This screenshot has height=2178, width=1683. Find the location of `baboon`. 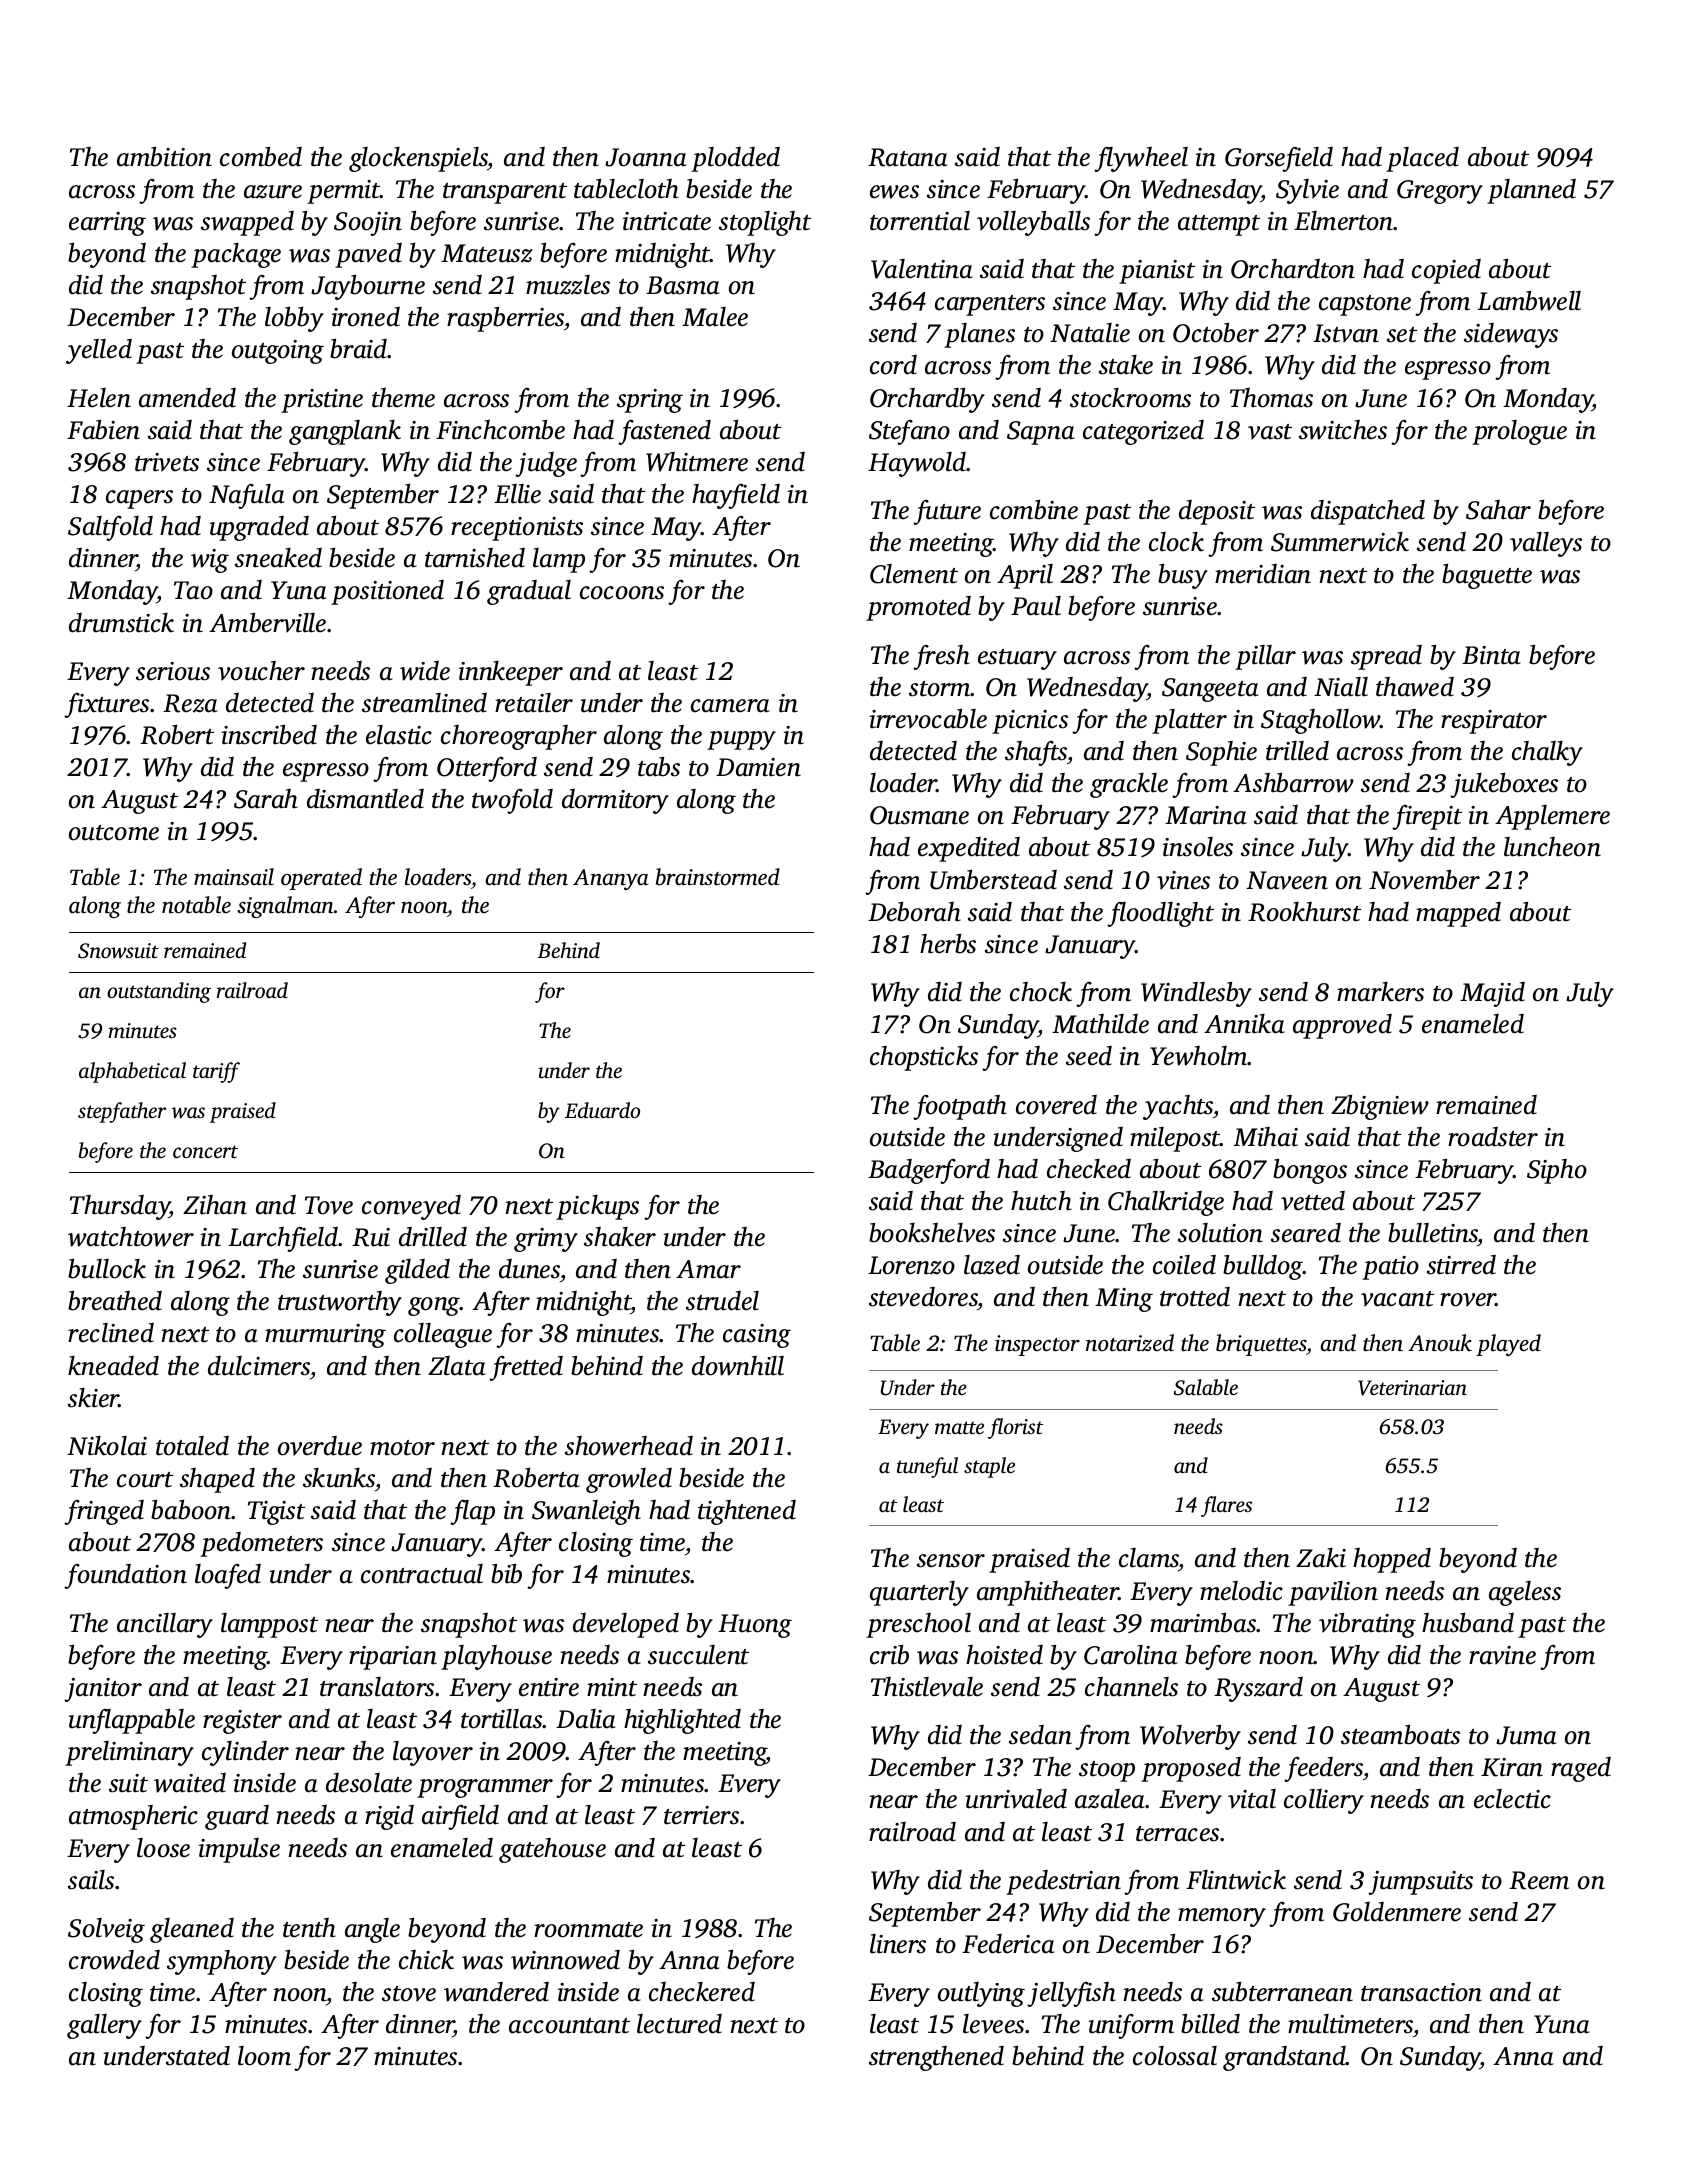

baboon is located at coordinates (191, 1510).
